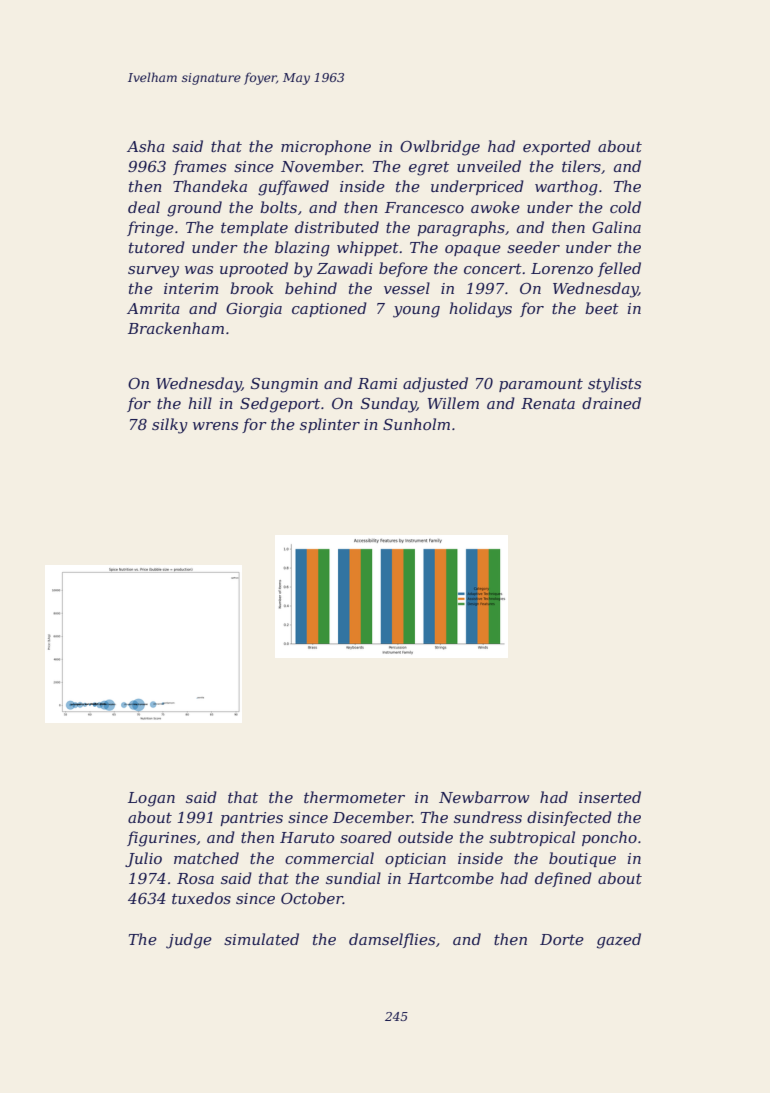 The width and height of the document is (770, 1093). Describe the element at coordinates (610, 797) in the document. I see `inserted` at that location.
